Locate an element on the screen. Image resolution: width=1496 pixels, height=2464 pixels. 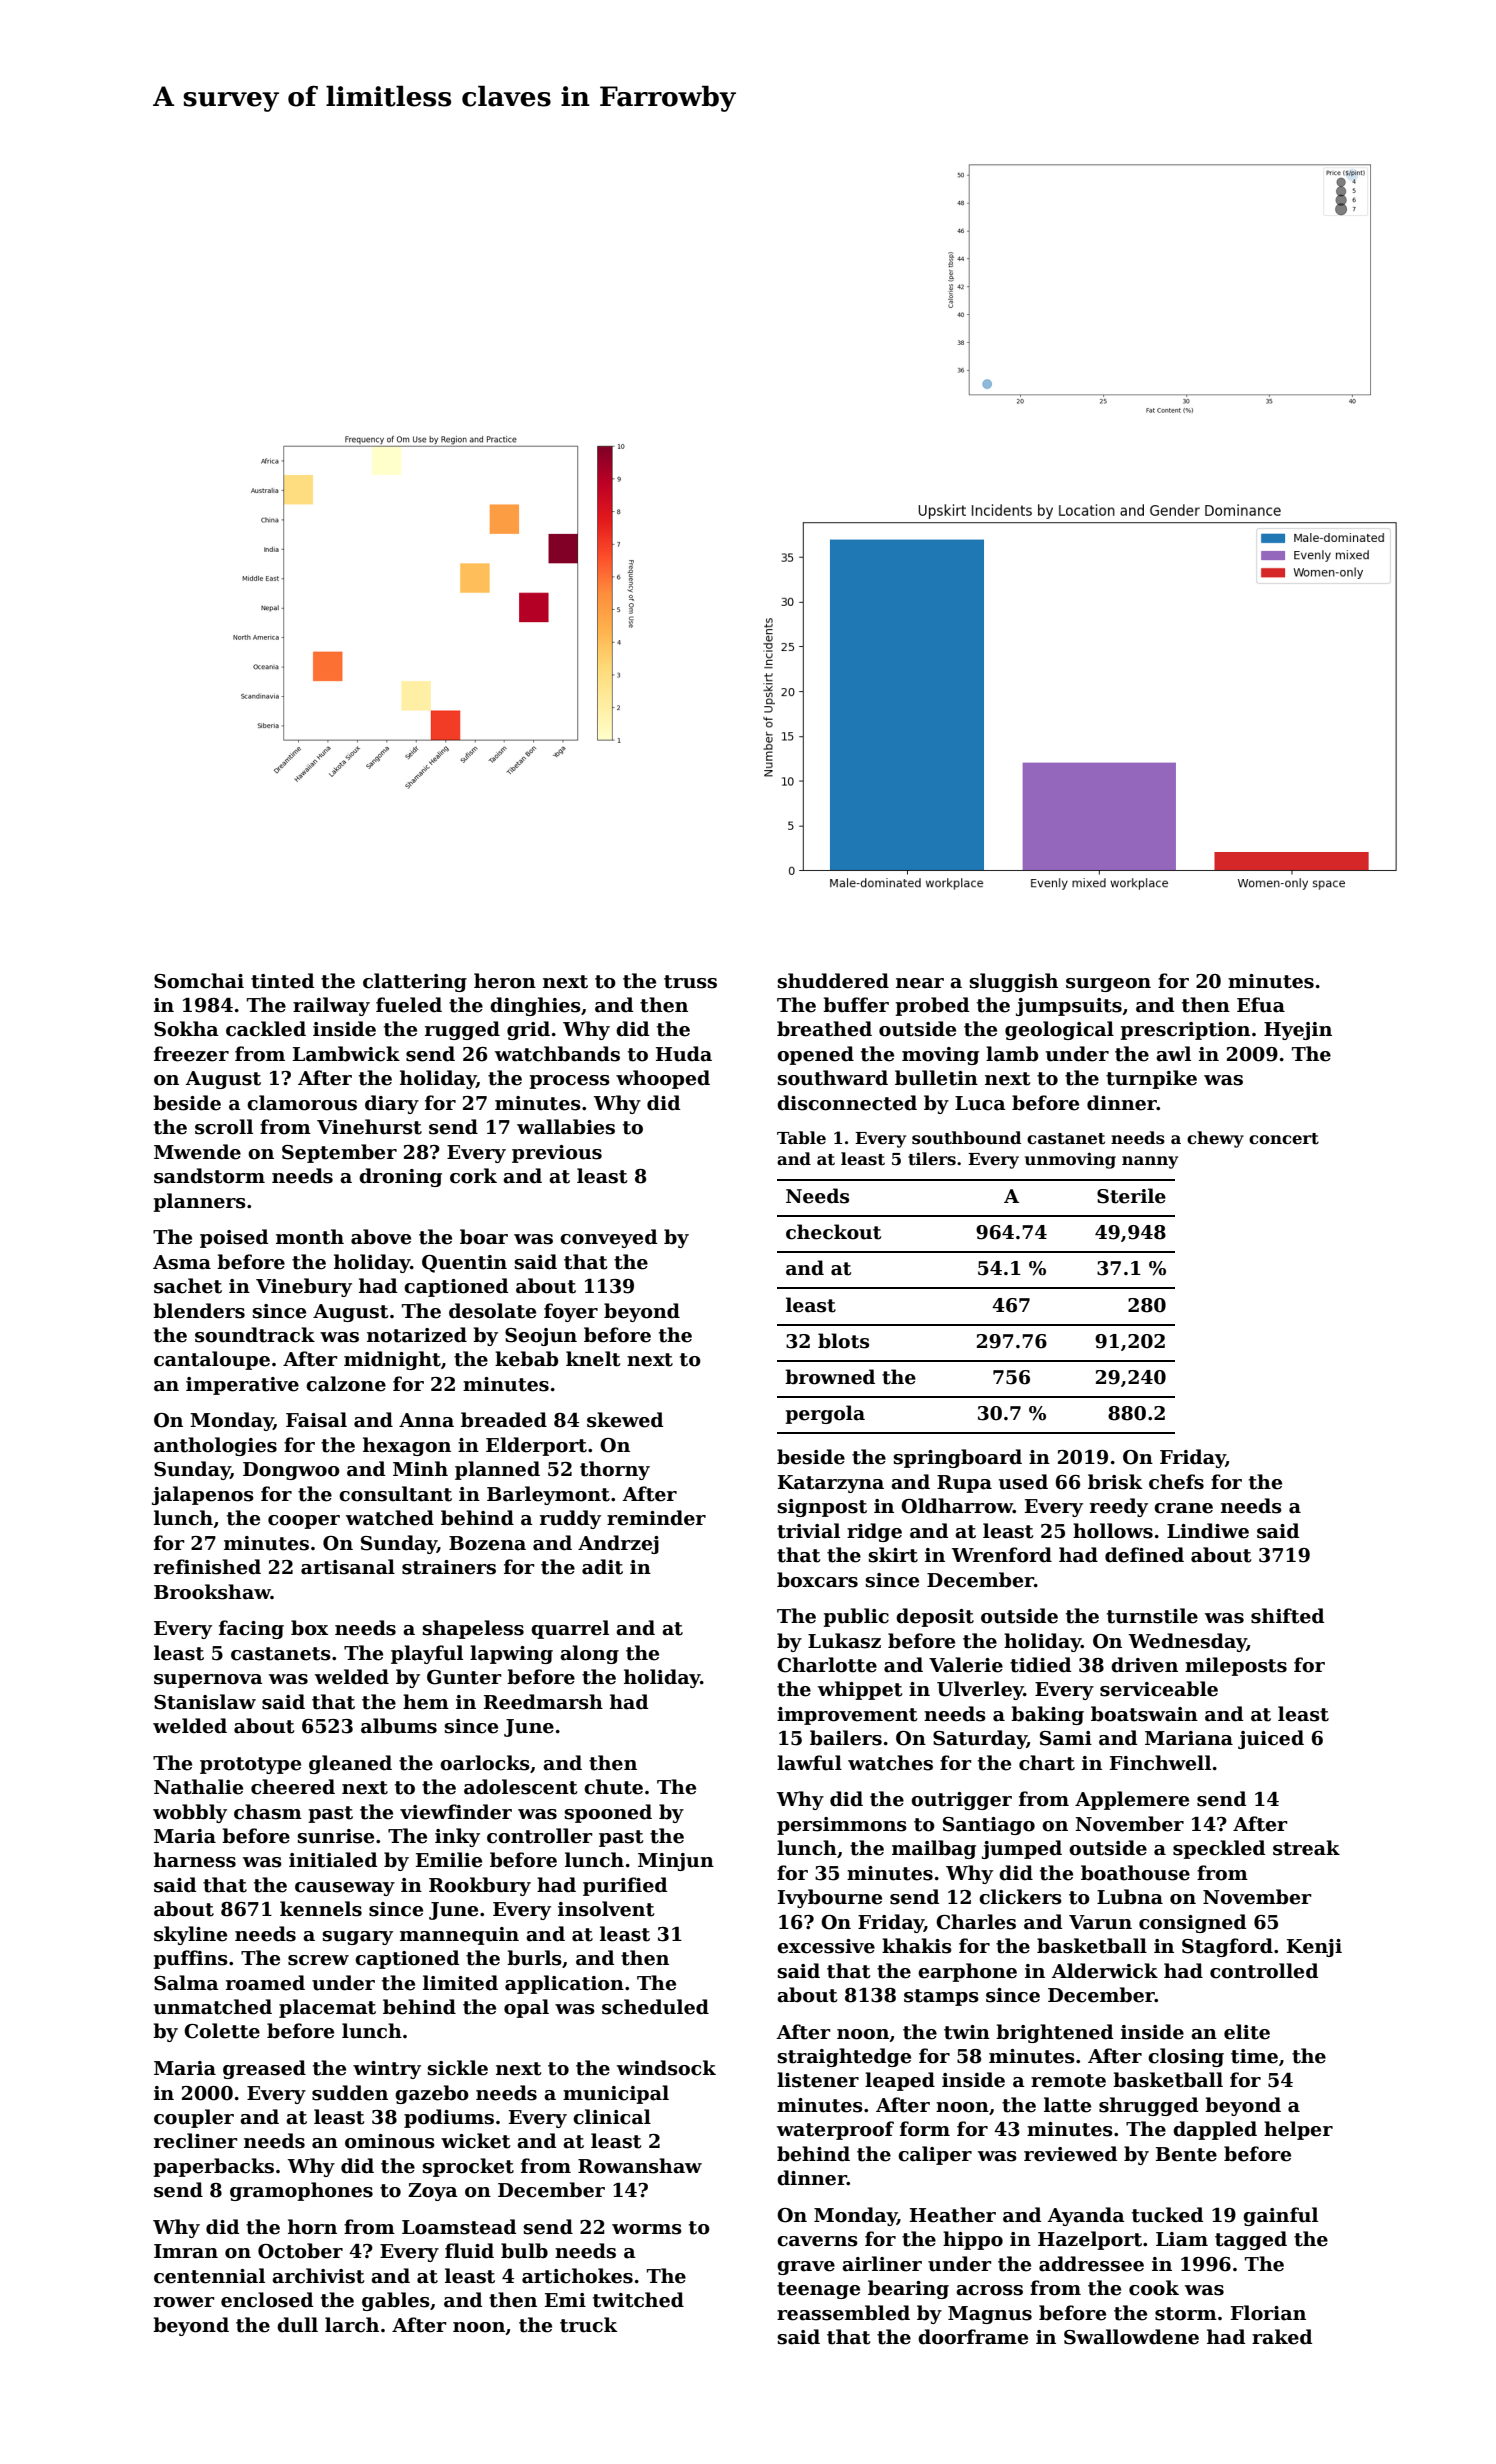
unmatched is located at coordinates (213, 2007).
